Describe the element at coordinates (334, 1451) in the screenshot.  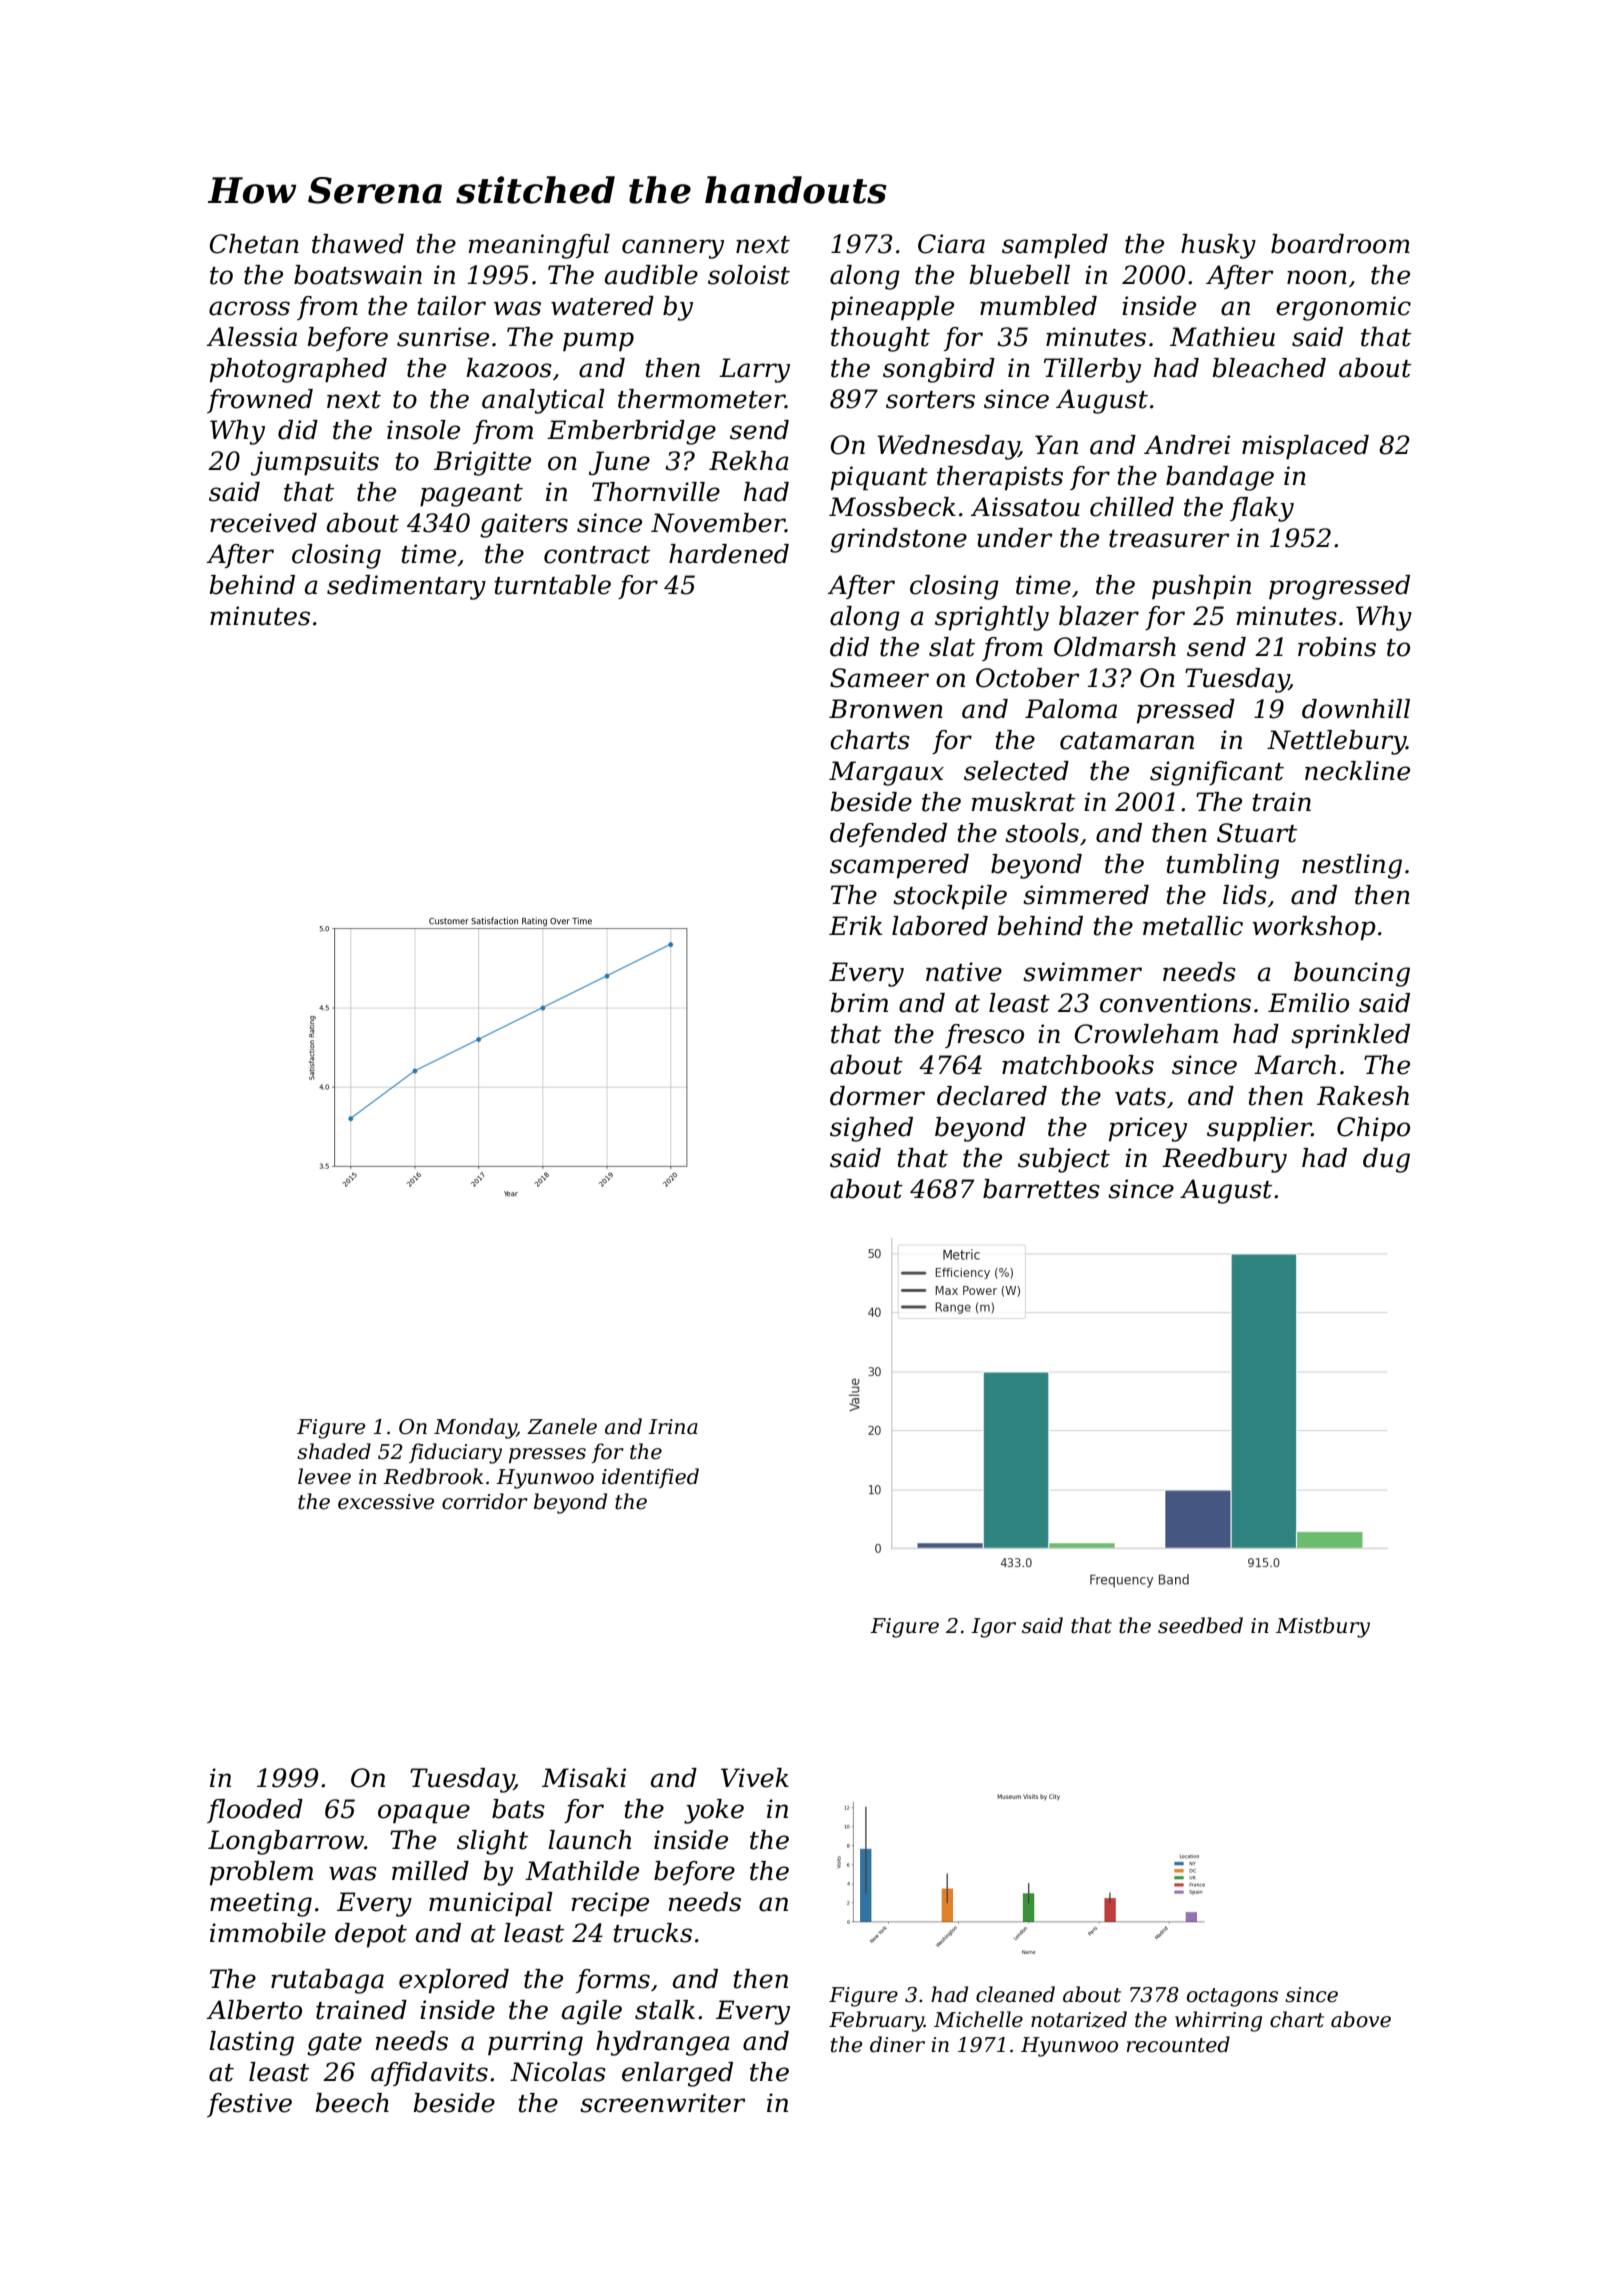
I see `shaded` at that location.
